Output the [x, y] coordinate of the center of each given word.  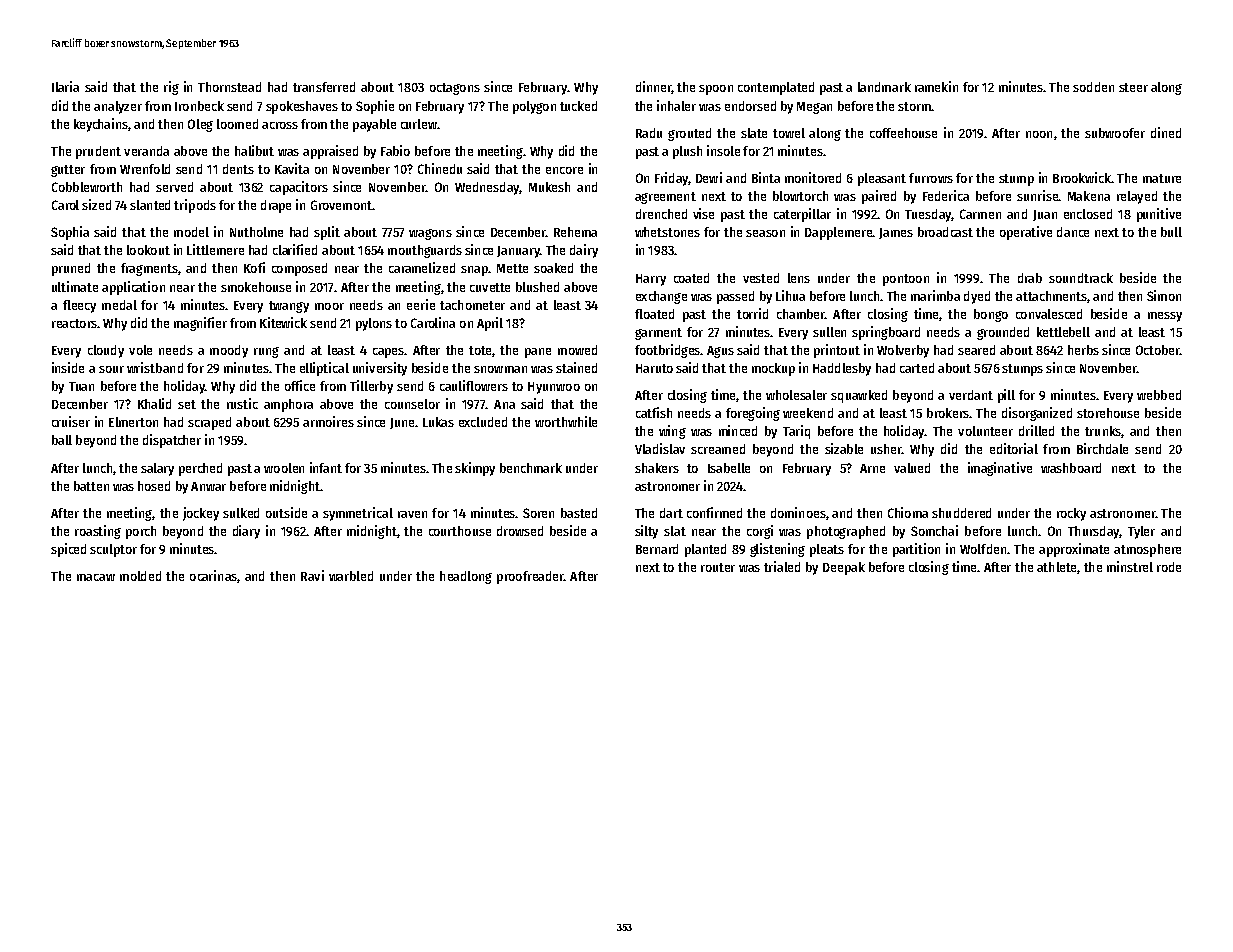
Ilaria [65, 86]
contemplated [776, 88]
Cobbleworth [87, 187]
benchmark [531, 468]
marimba [935, 295]
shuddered [961, 513]
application [133, 288]
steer [1133, 87]
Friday [671, 179]
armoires [328, 421]
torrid [752, 313]
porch [141, 532]
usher [886, 449]
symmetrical [358, 514]
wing [672, 432]
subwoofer [1115, 133]
